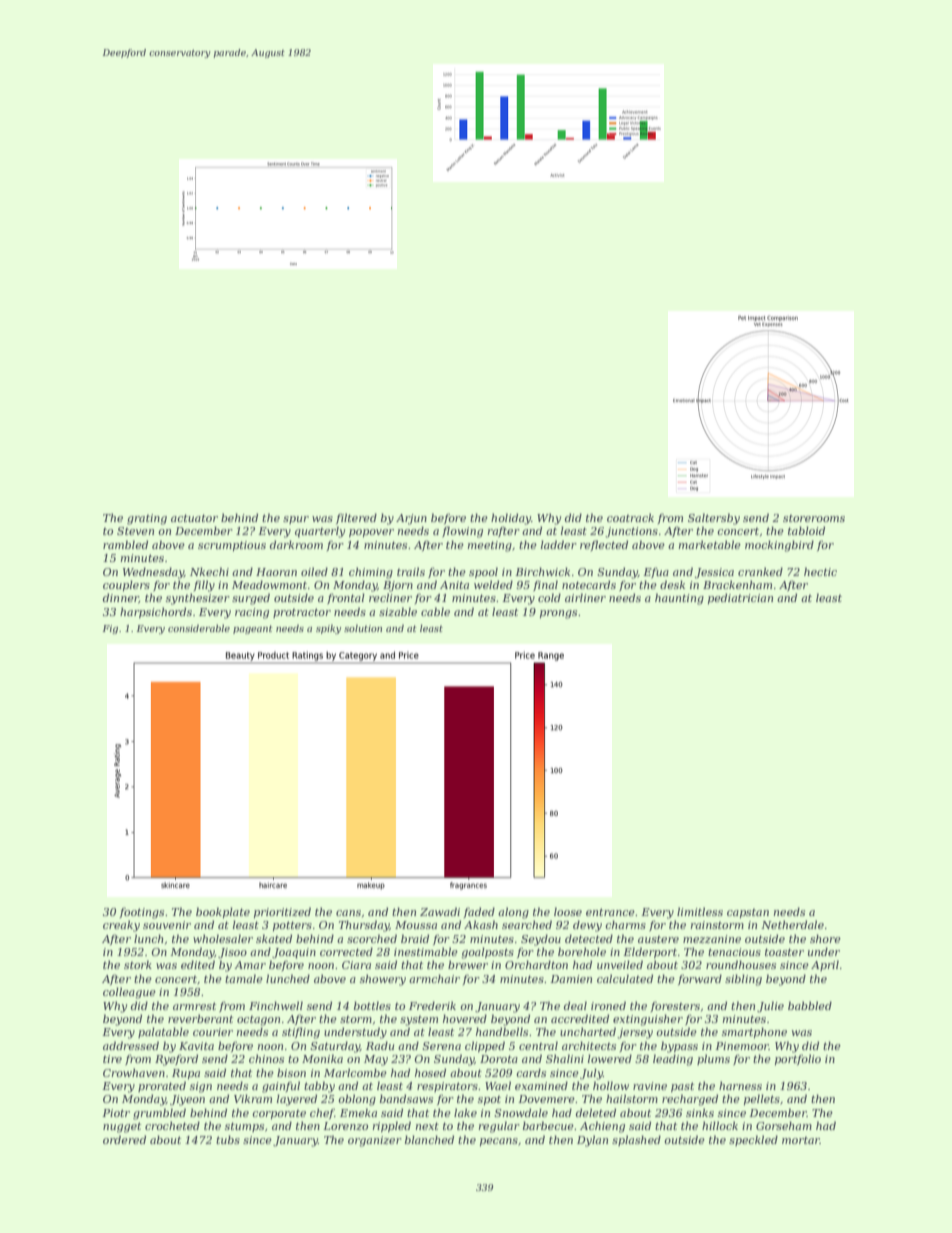 This image has height=1233, width=952. I want to click on entrance, so click(610, 912).
